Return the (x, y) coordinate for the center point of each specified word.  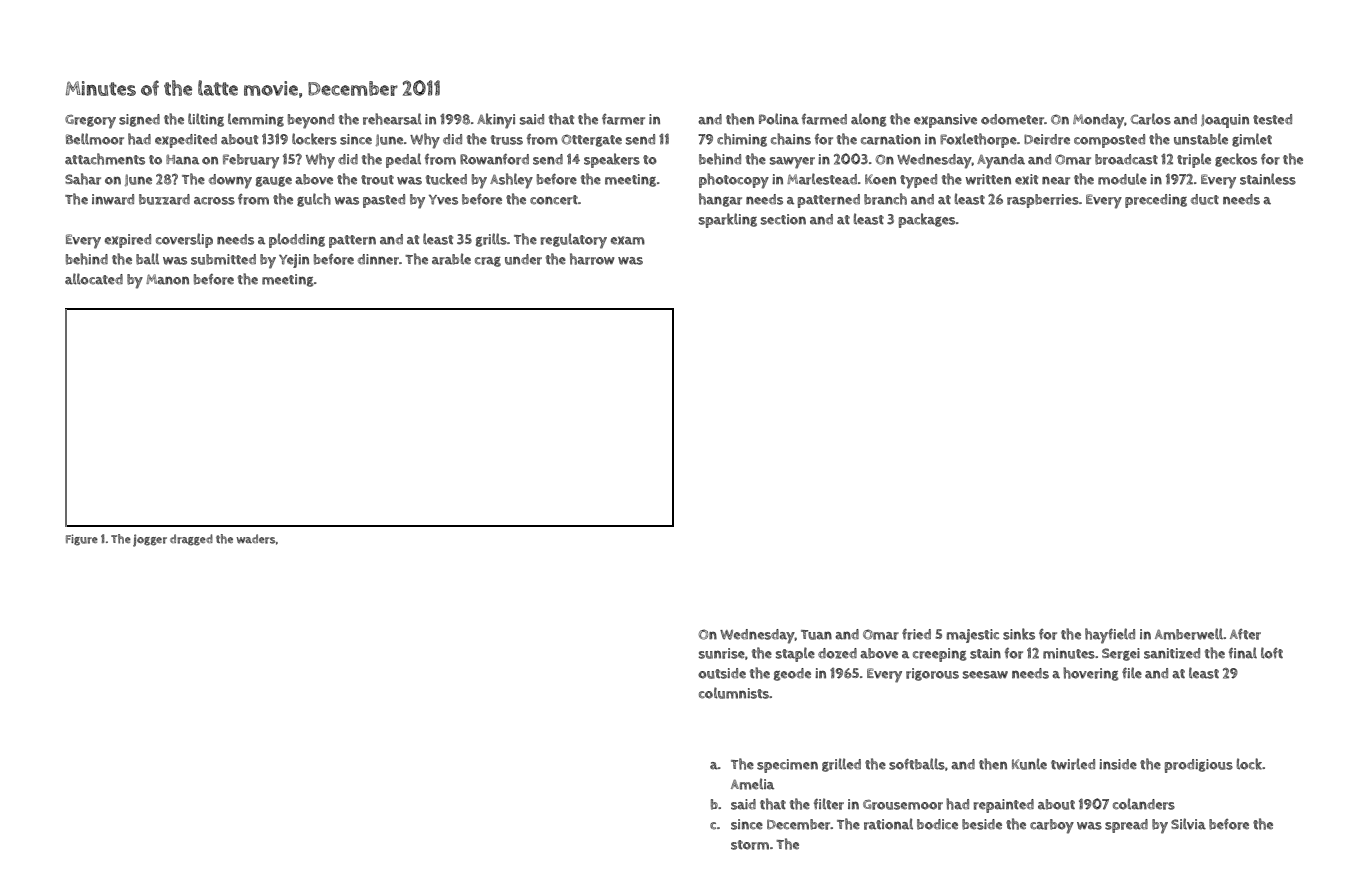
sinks (1019, 634)
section (783, 219)
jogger (150, 540)
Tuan (816, 635)
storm (750, 845)
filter (829, 804)
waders (255, 539)
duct (1205, 199)
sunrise (722, 653)
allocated (94, 279)
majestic (973, 636)
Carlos (1151, 119)
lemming (256, 120)
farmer (623, 119)
